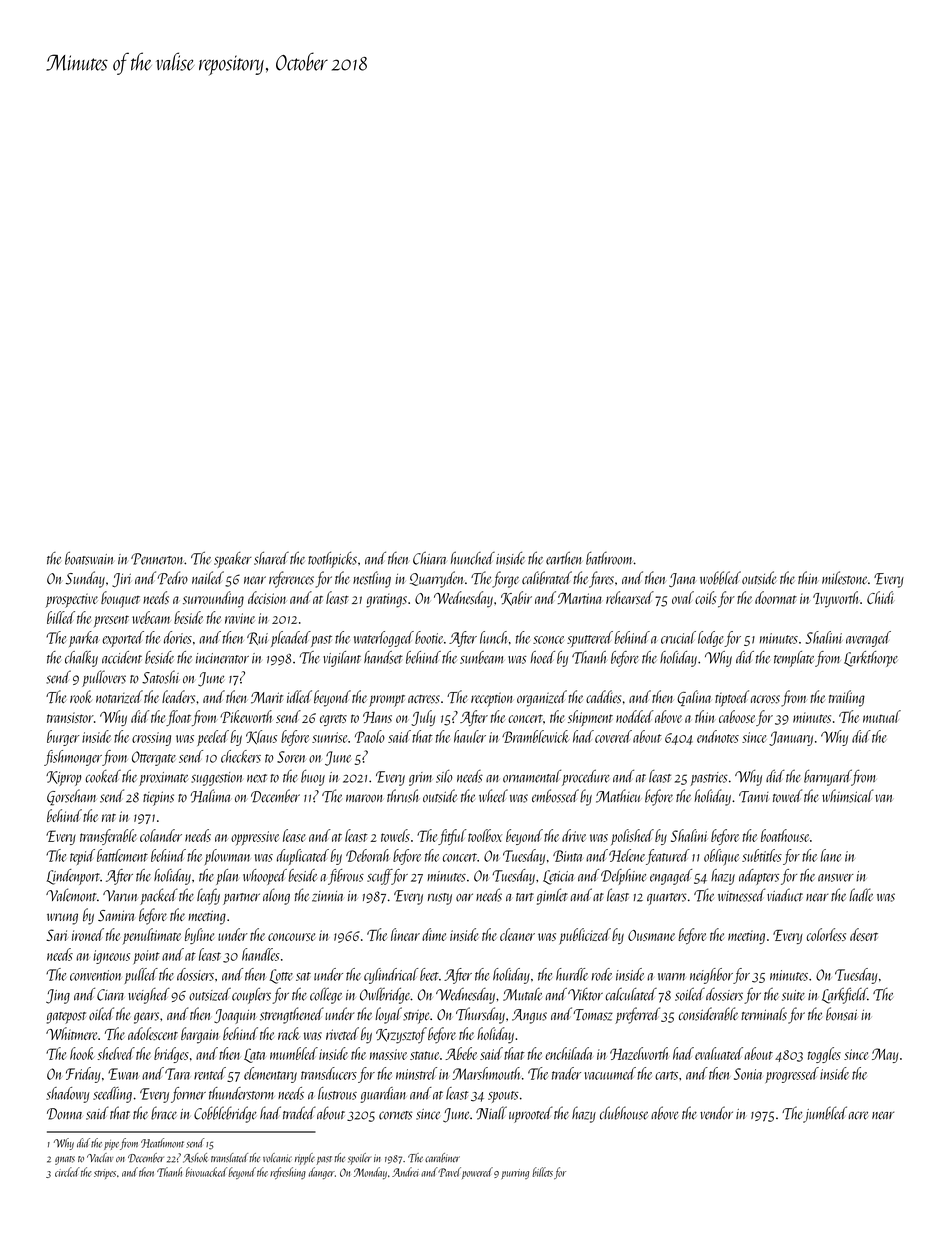  I want to click on spoiler, so click(359, 1159).
